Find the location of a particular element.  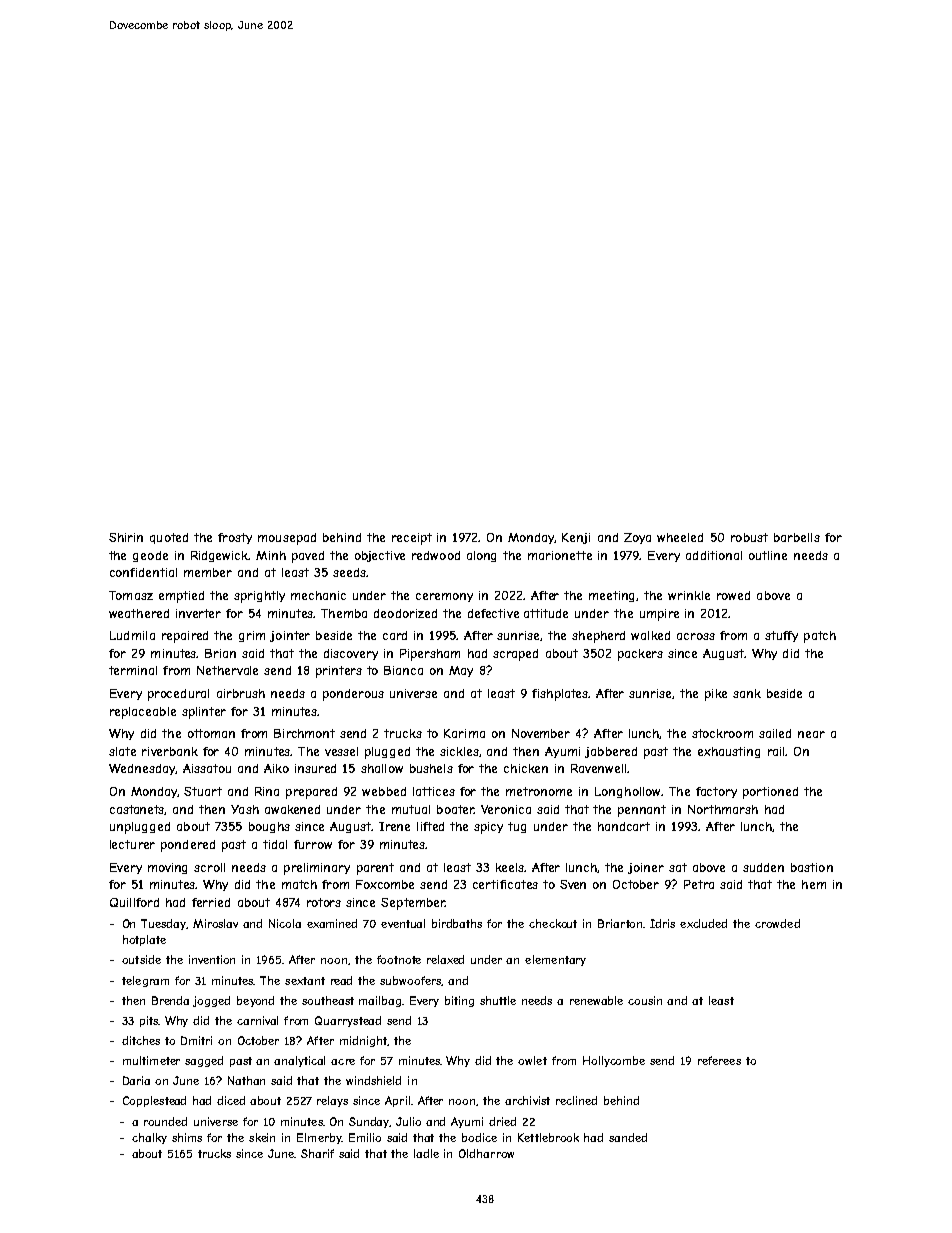

quoted is located at coordinates (169, 538).
